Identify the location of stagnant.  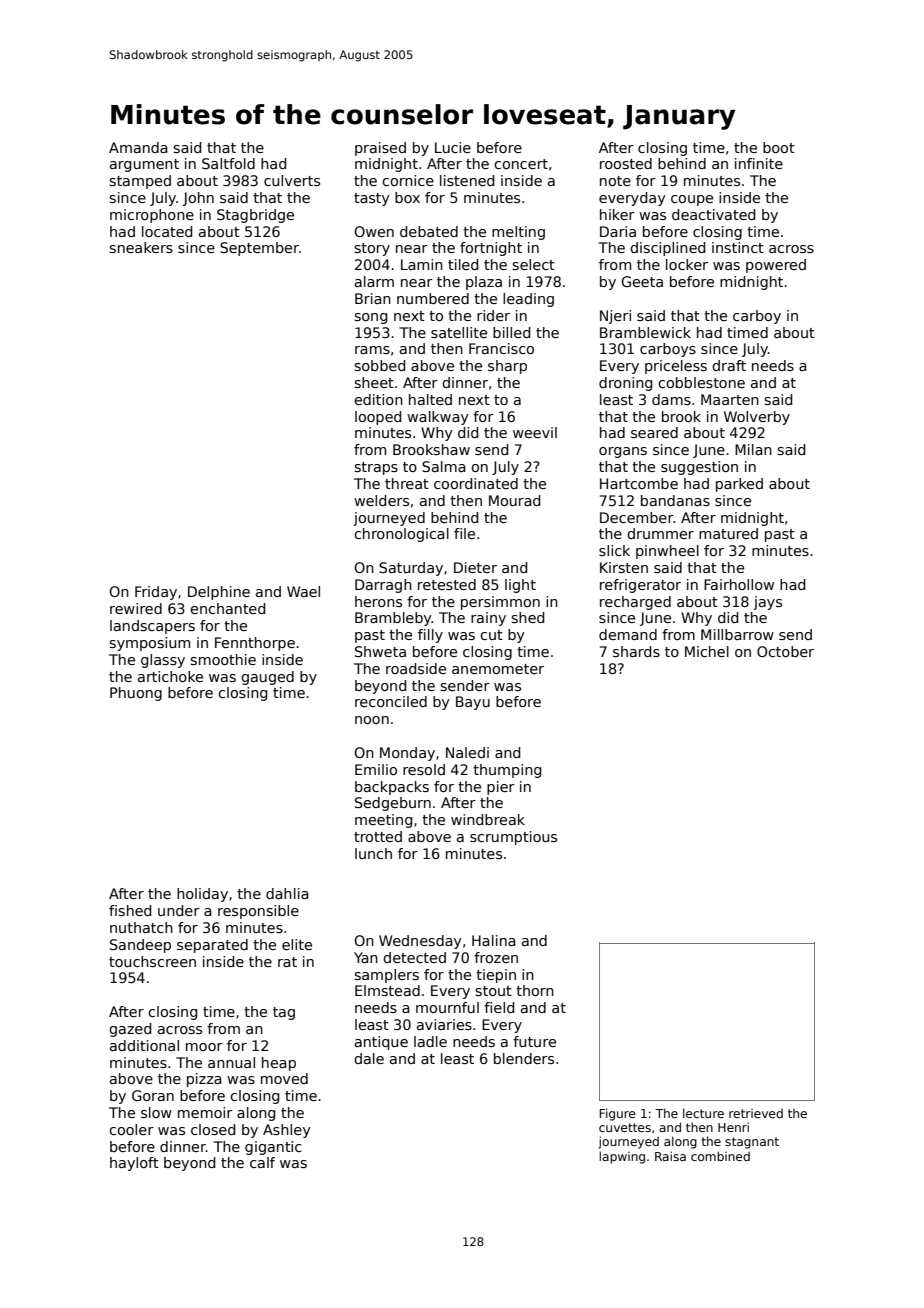
(752, 1143).
